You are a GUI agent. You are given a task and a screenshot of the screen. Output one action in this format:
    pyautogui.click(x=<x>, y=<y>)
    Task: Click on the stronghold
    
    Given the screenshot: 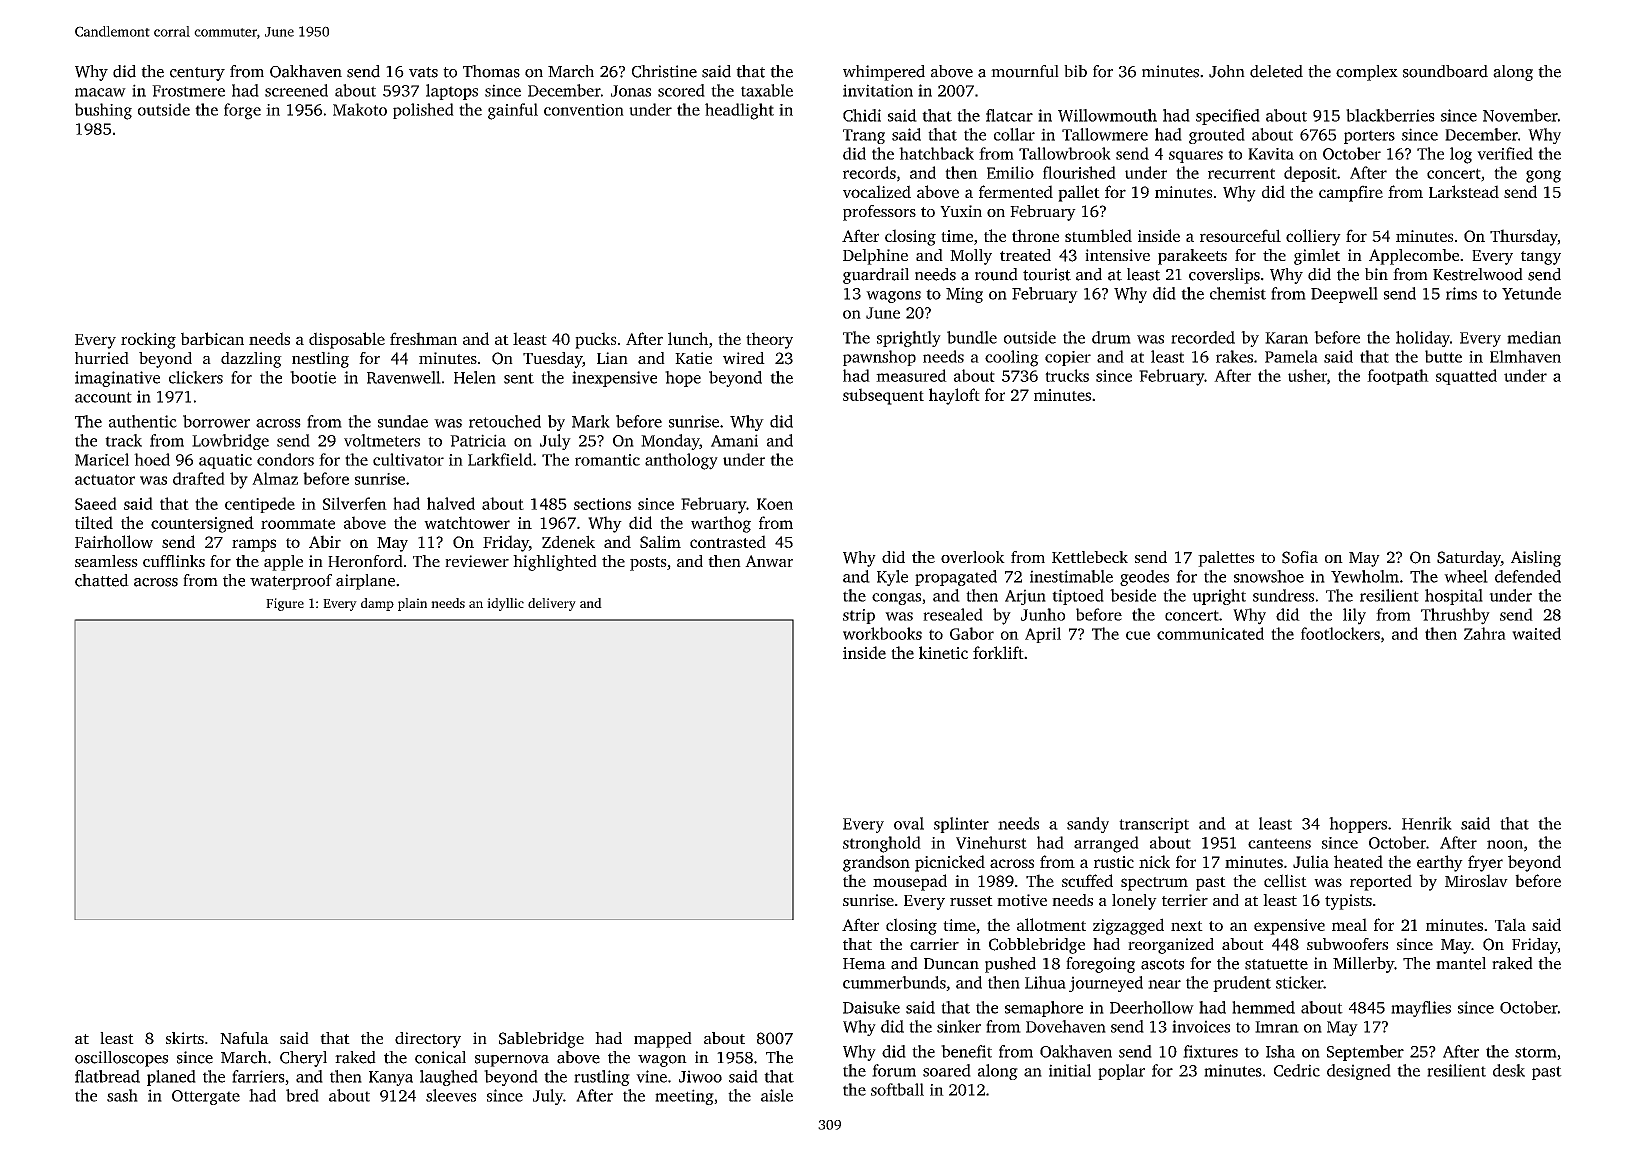 What is the action you would take?
    pyautogui.click(x=882, y=844)
